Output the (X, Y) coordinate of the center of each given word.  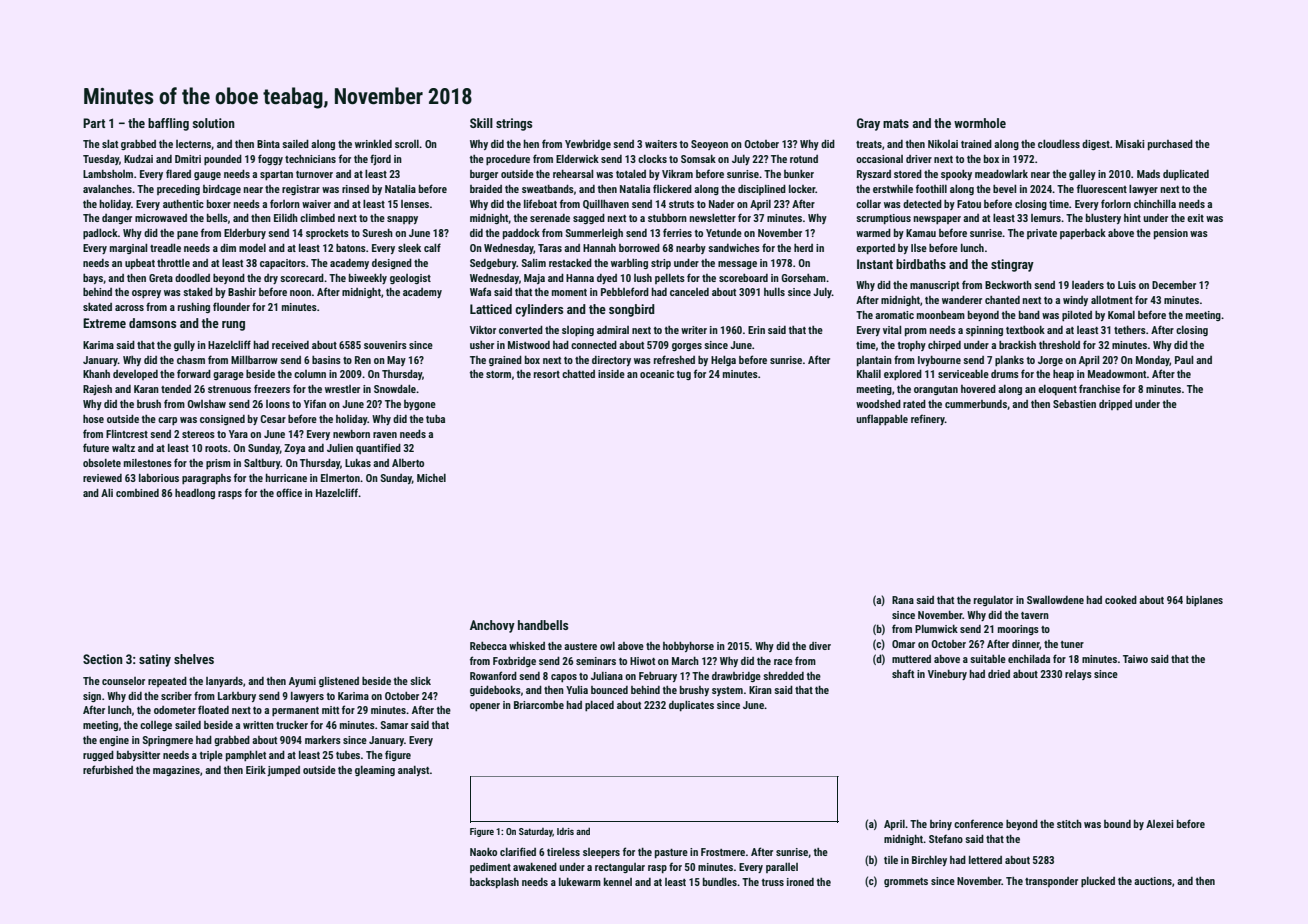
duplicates (691, 706)
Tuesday (101, 160)
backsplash (494, 883)
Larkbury (237, 697)
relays (1078, 675)
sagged (589, 218)
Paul (1184, 360)
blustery (1103, 219)
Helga (723, 361)
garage (228, 376)
